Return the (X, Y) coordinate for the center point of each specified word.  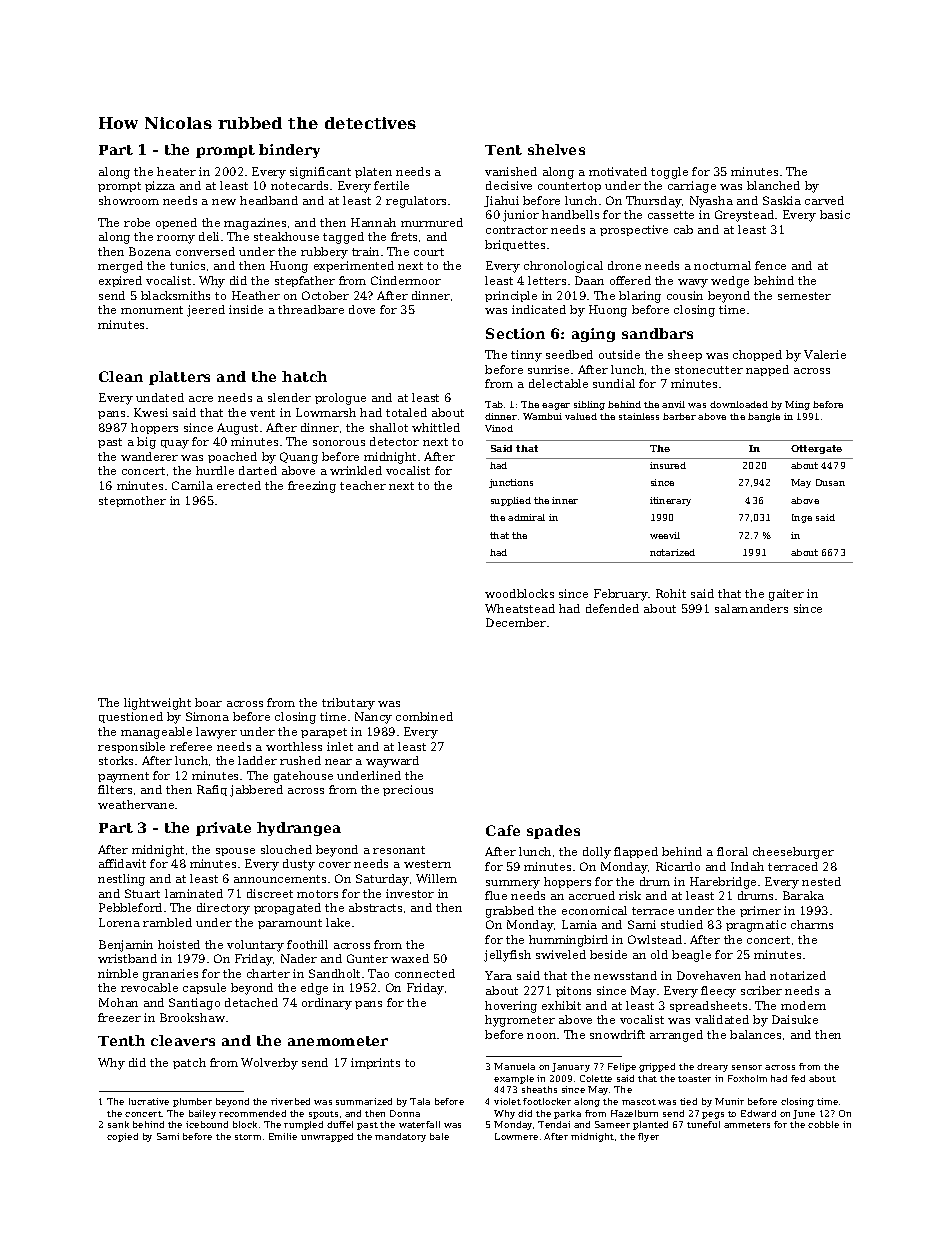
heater (176, 171)
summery (513, 884)
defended (612, 608)
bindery (289, 151)
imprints (375, 1063)
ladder (257, 760)
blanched (773, 185)
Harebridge (723, 883)
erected (239, 485)
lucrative (149, 1101)
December (516, 622)
